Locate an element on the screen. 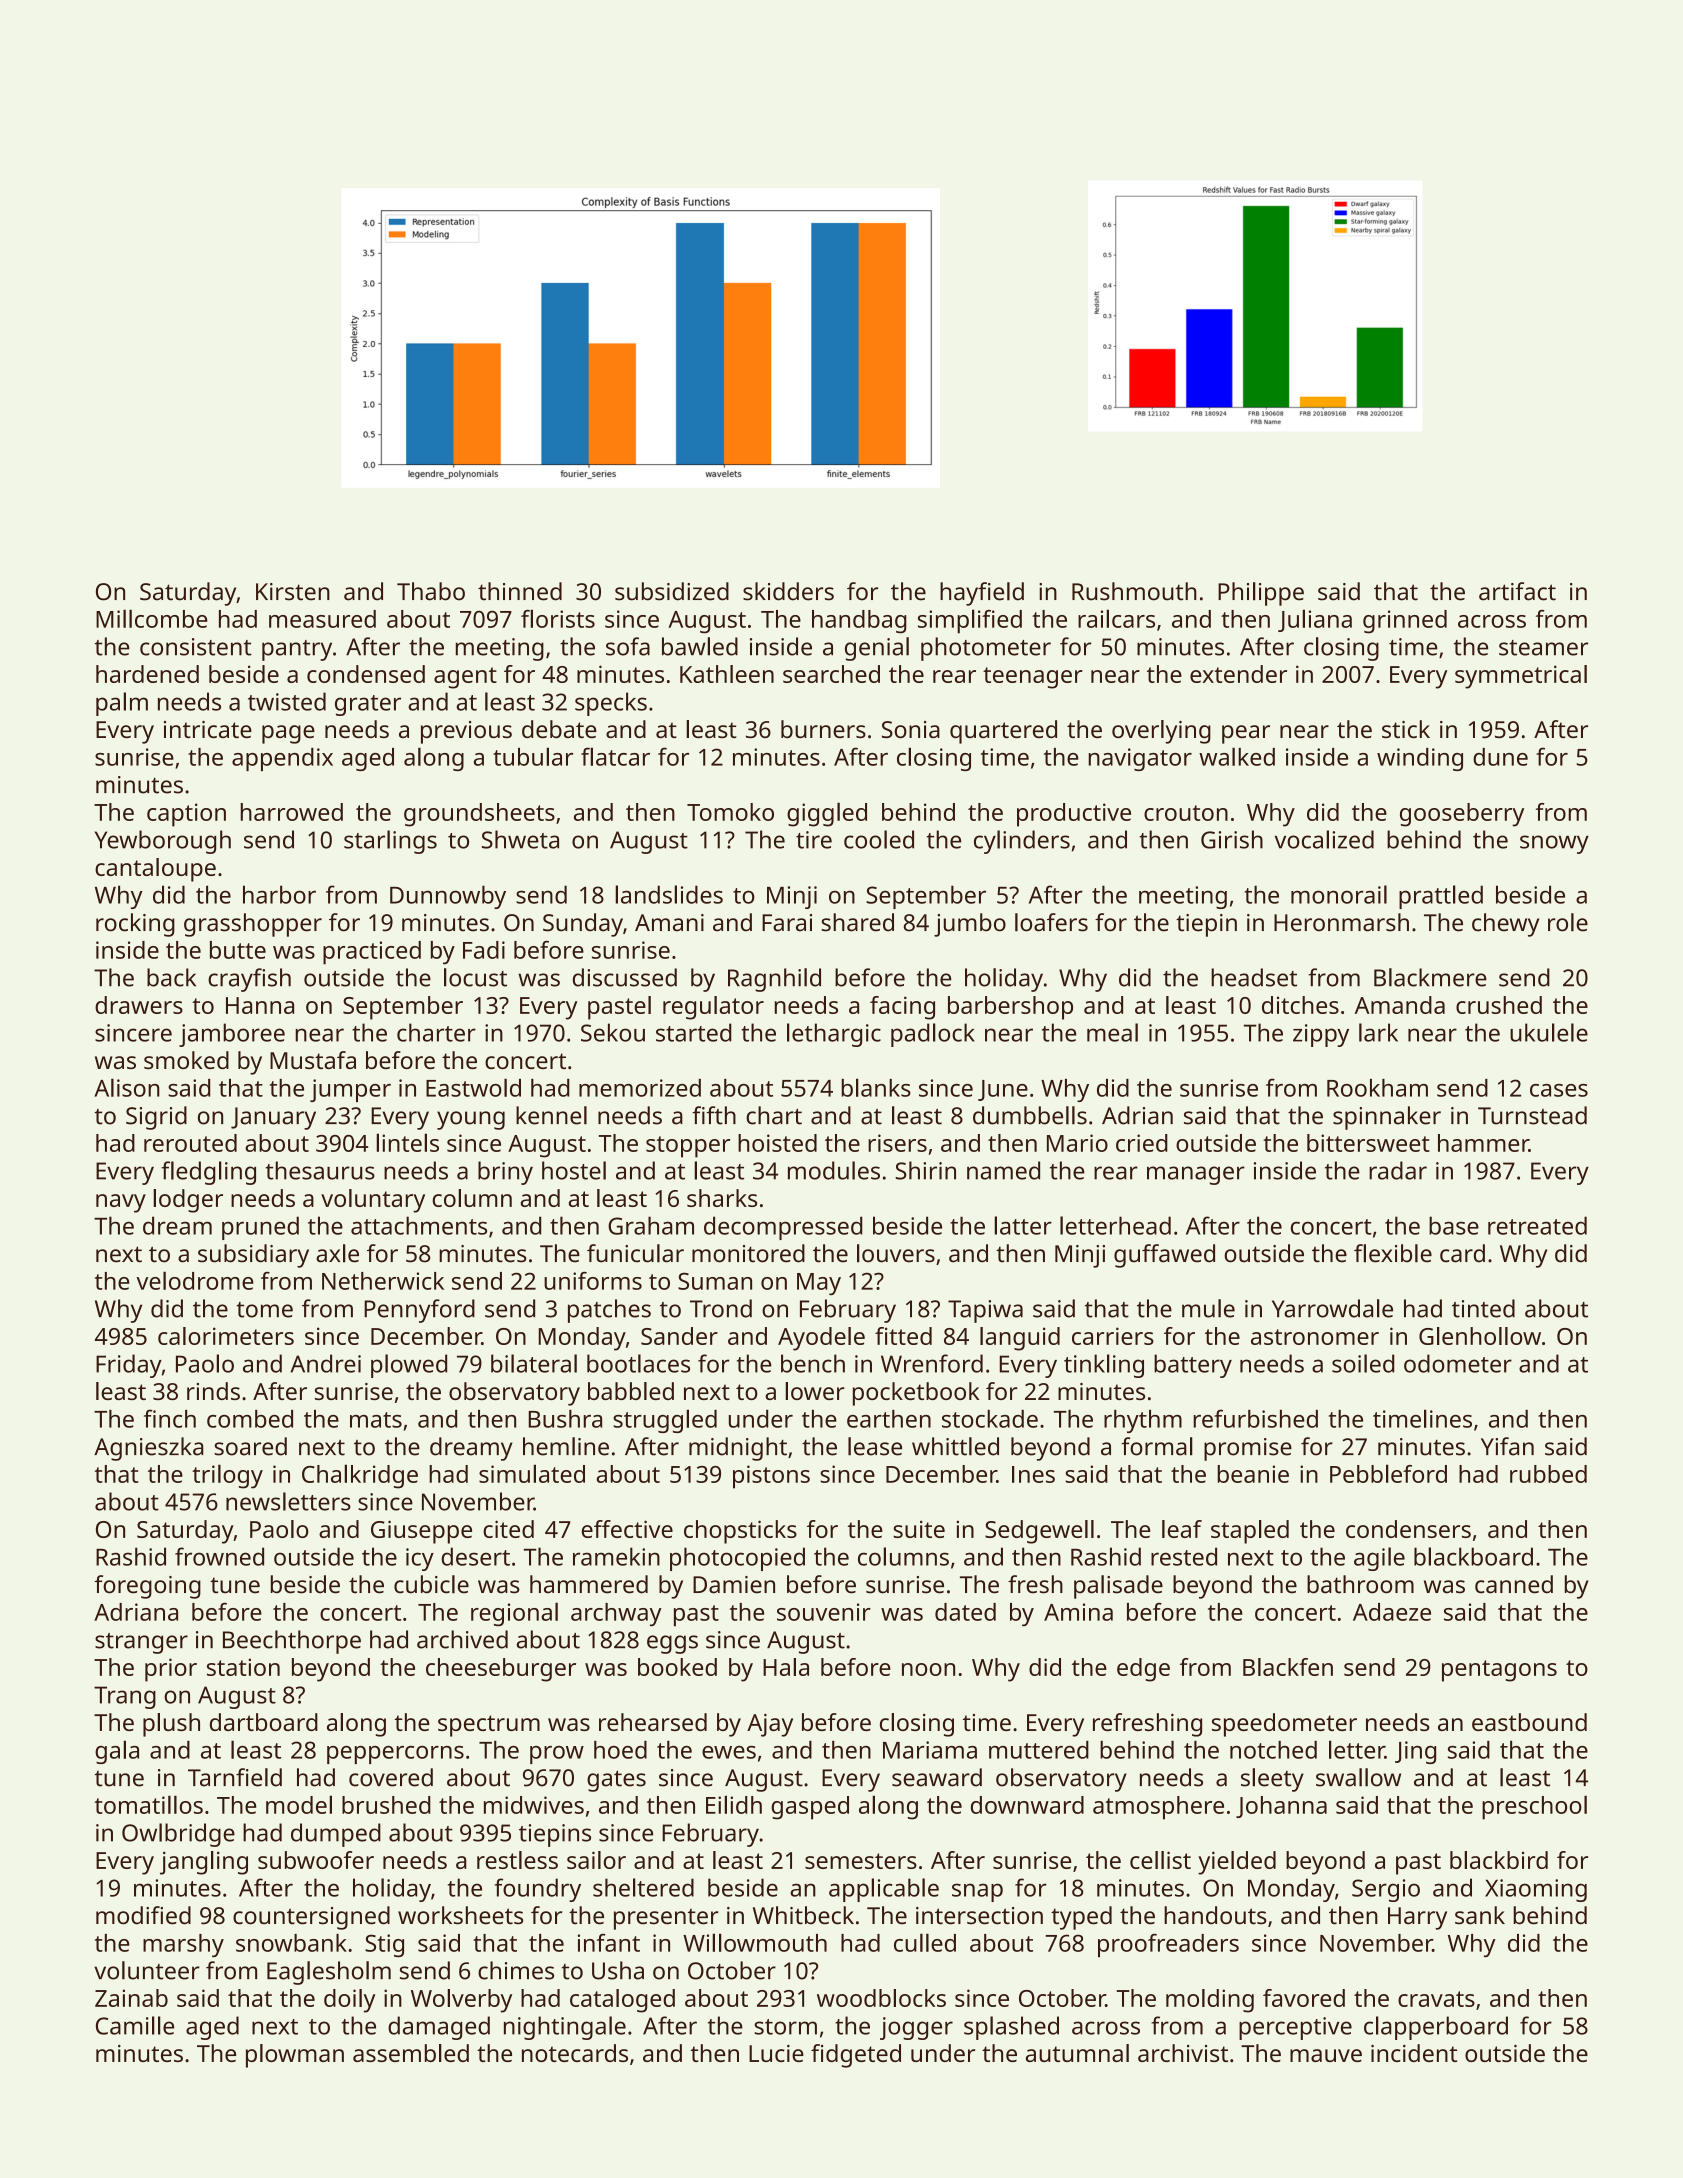  Thabo is located at coordinates (431, 591).
